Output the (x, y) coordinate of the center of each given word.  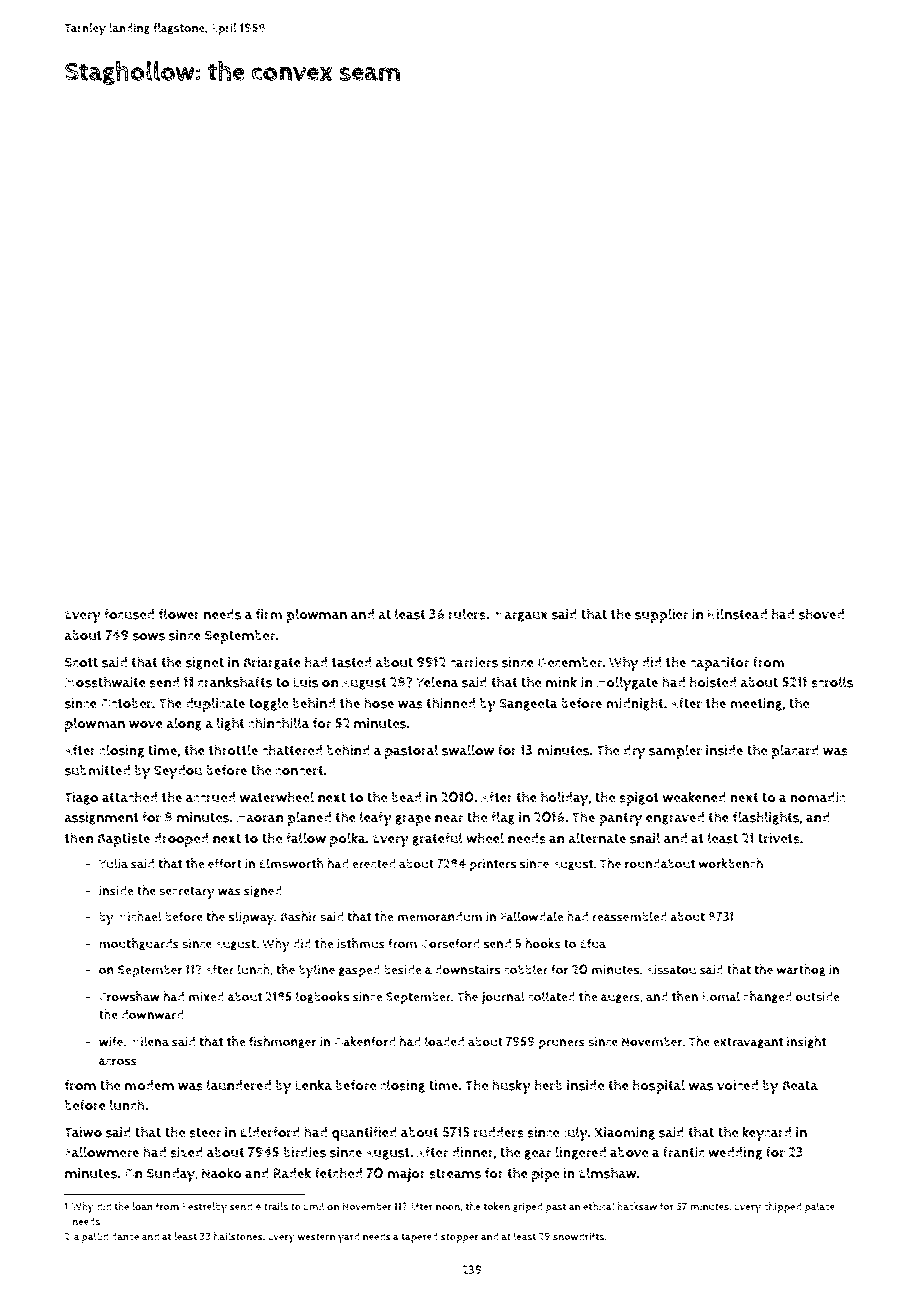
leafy (376, 819)
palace (820, 1207)
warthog (801, 970)
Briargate (272, 663)
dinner (473, 1152)
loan (142, 1206)
